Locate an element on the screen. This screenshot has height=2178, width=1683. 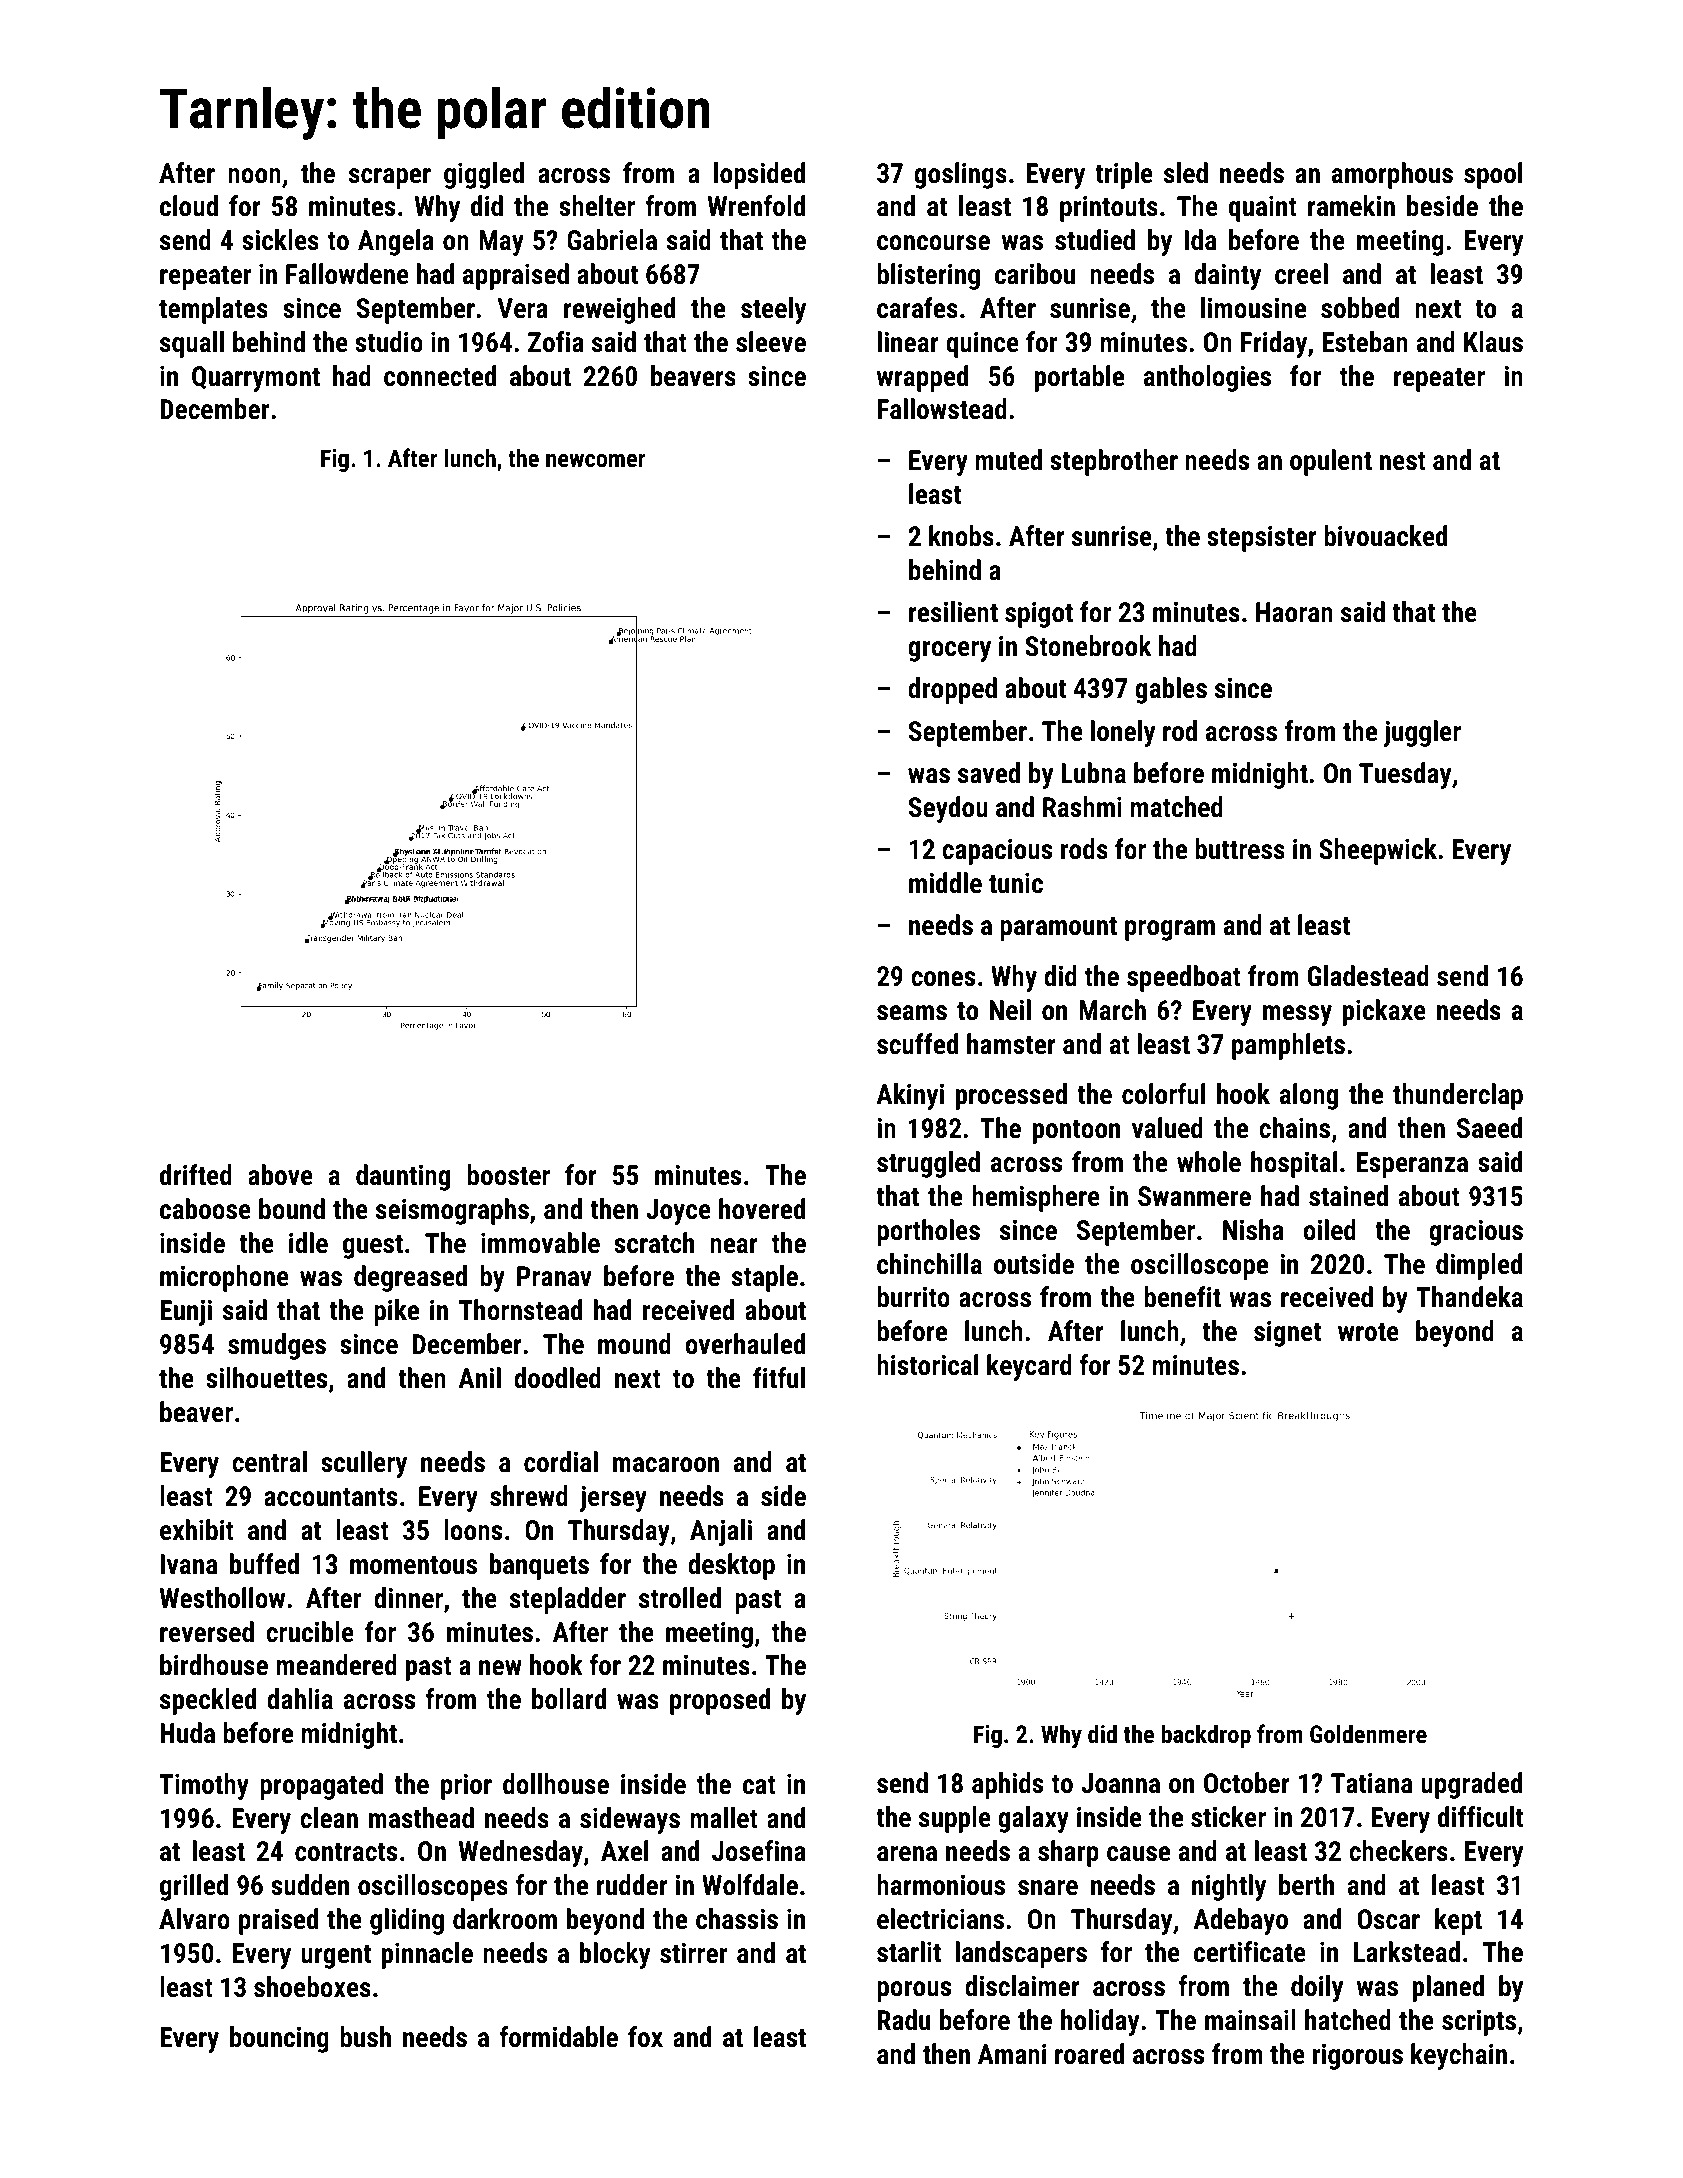
paramount is located at coordinates (1058, 929).
